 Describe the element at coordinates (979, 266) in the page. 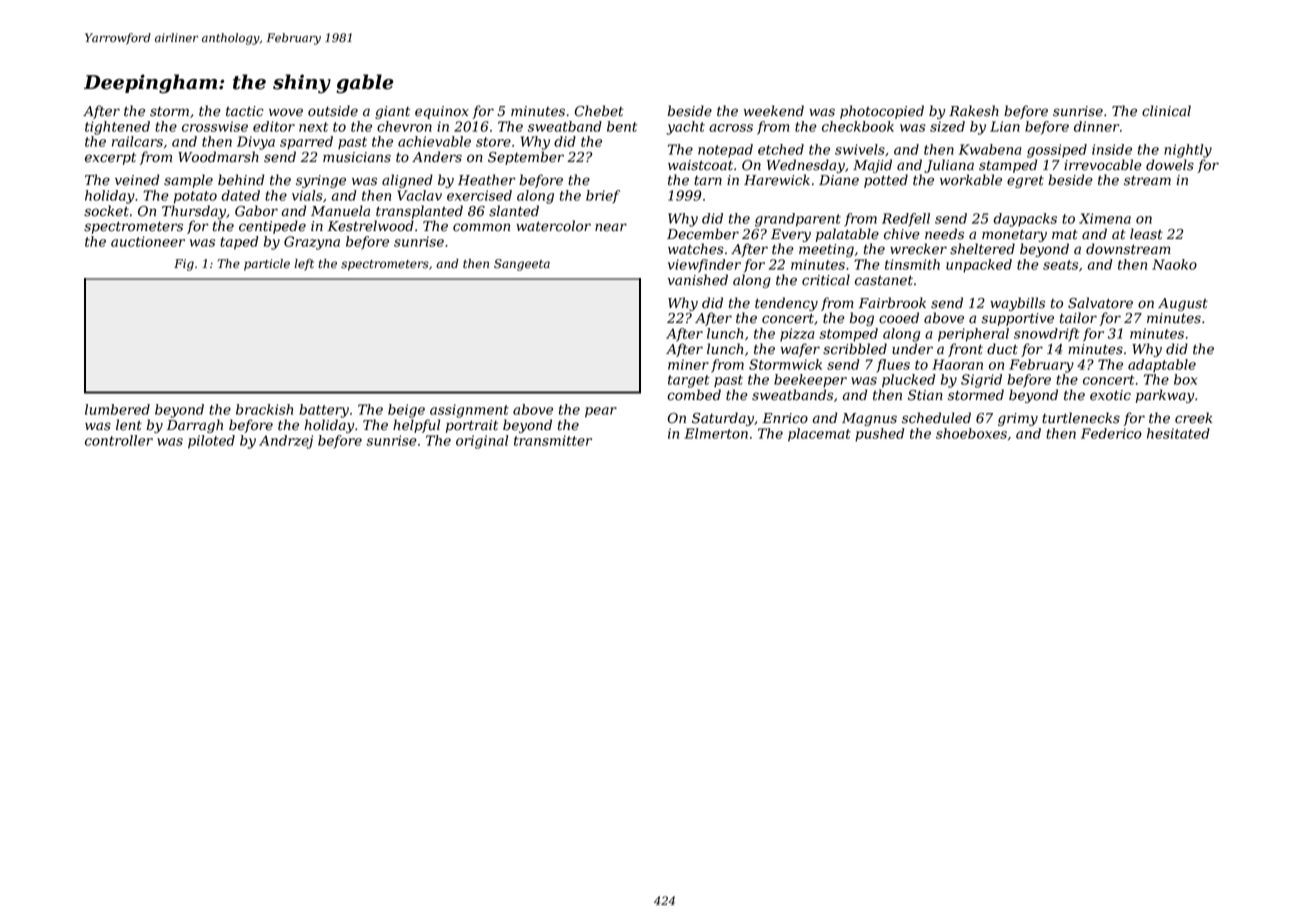

I see `unpacked` at that location.
